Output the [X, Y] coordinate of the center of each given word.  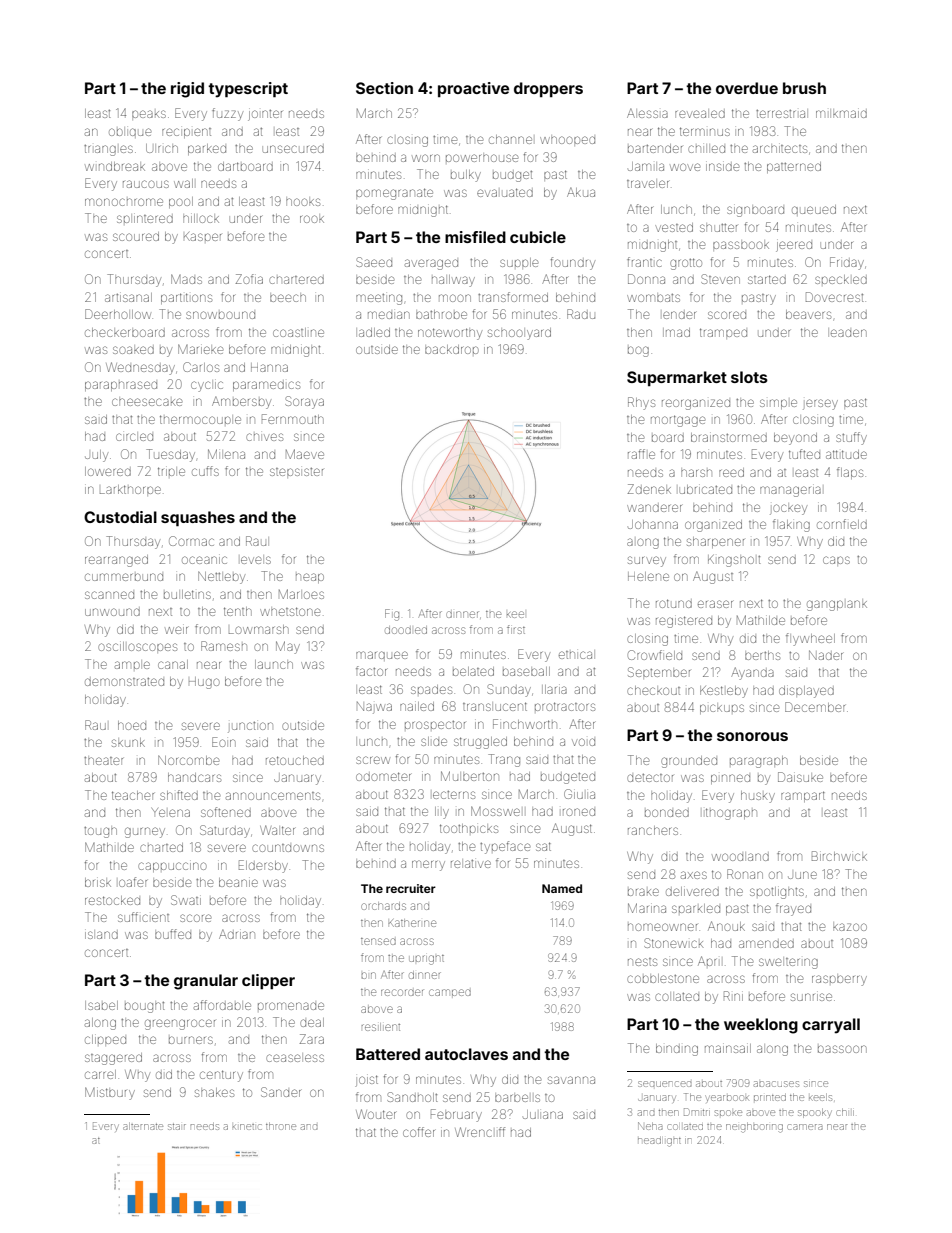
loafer [133, 882]
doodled [406, 630]
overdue [747, 88]
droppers [548, 89]
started [767, 279]
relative [471, 864]
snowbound [220, 315]
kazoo [850, 927]
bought [144, 1007]
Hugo [204, 683]
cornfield [842, 524]
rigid [187, 90]
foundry [573, 263]
